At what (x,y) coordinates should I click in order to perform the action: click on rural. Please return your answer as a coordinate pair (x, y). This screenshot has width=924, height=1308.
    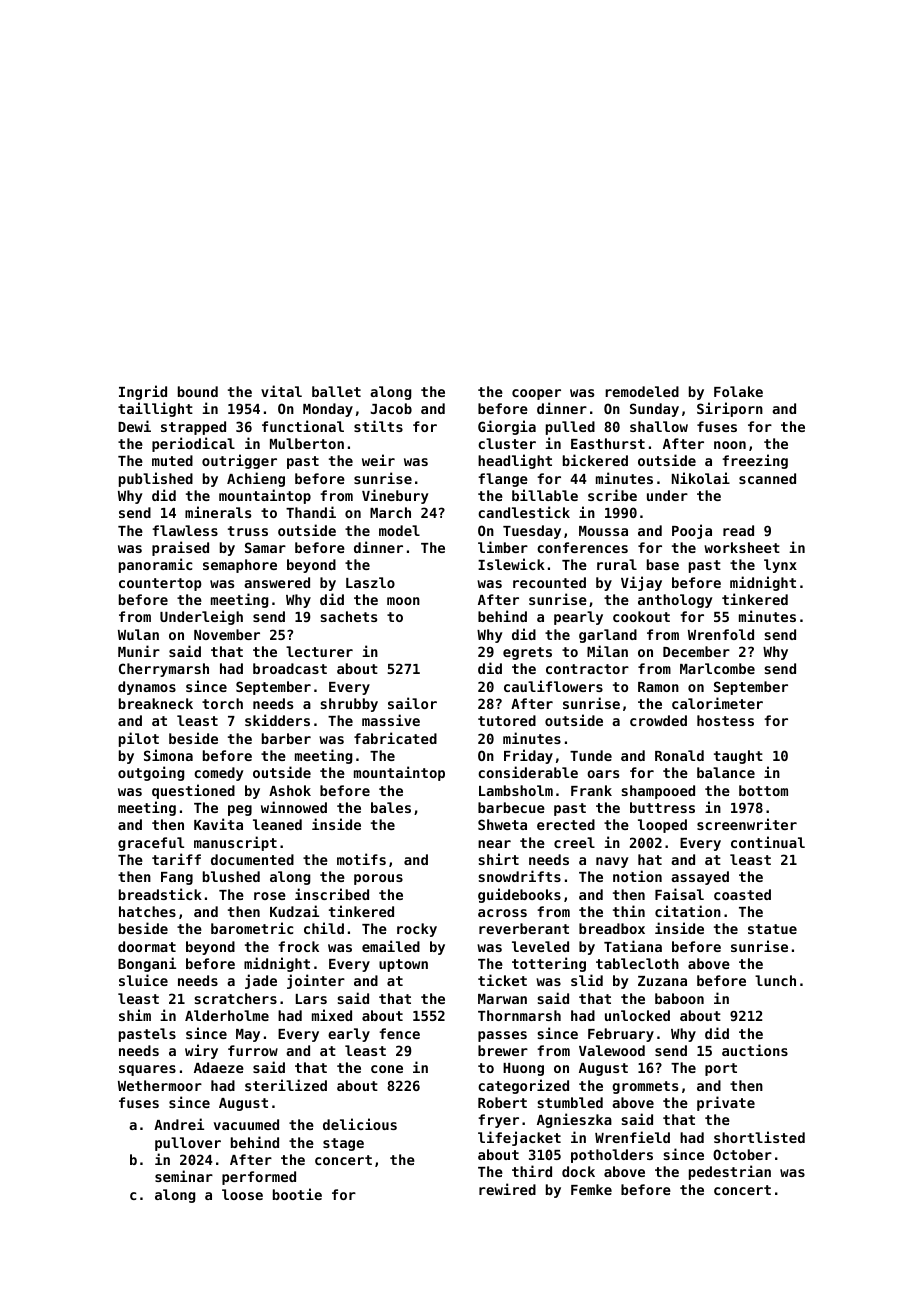
    Looking at the image, I should click on (617, 564).
